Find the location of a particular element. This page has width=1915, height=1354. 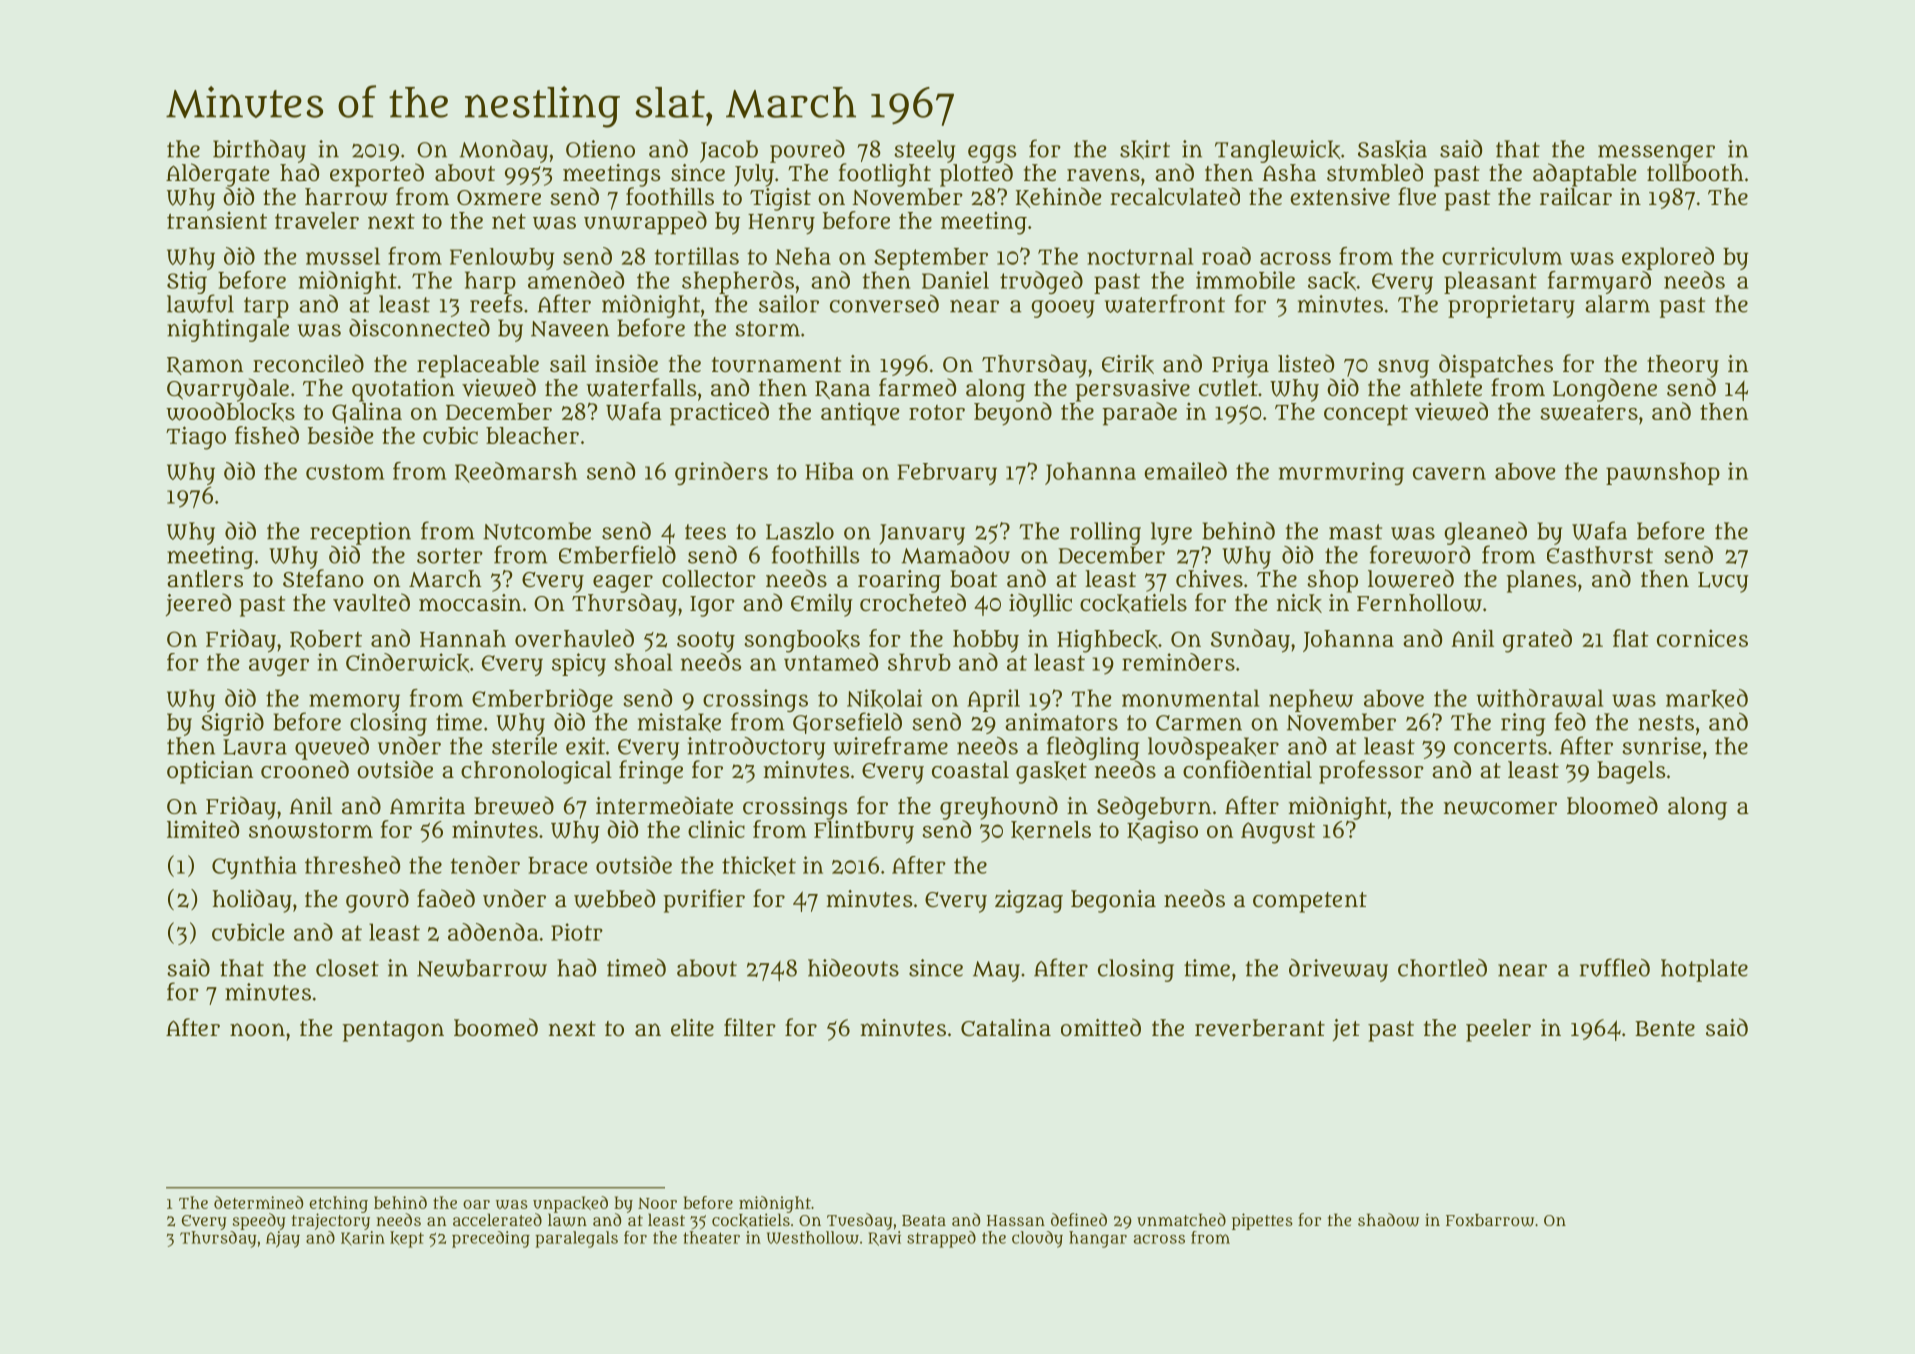

mussel is located at coordinates (343, 256).
